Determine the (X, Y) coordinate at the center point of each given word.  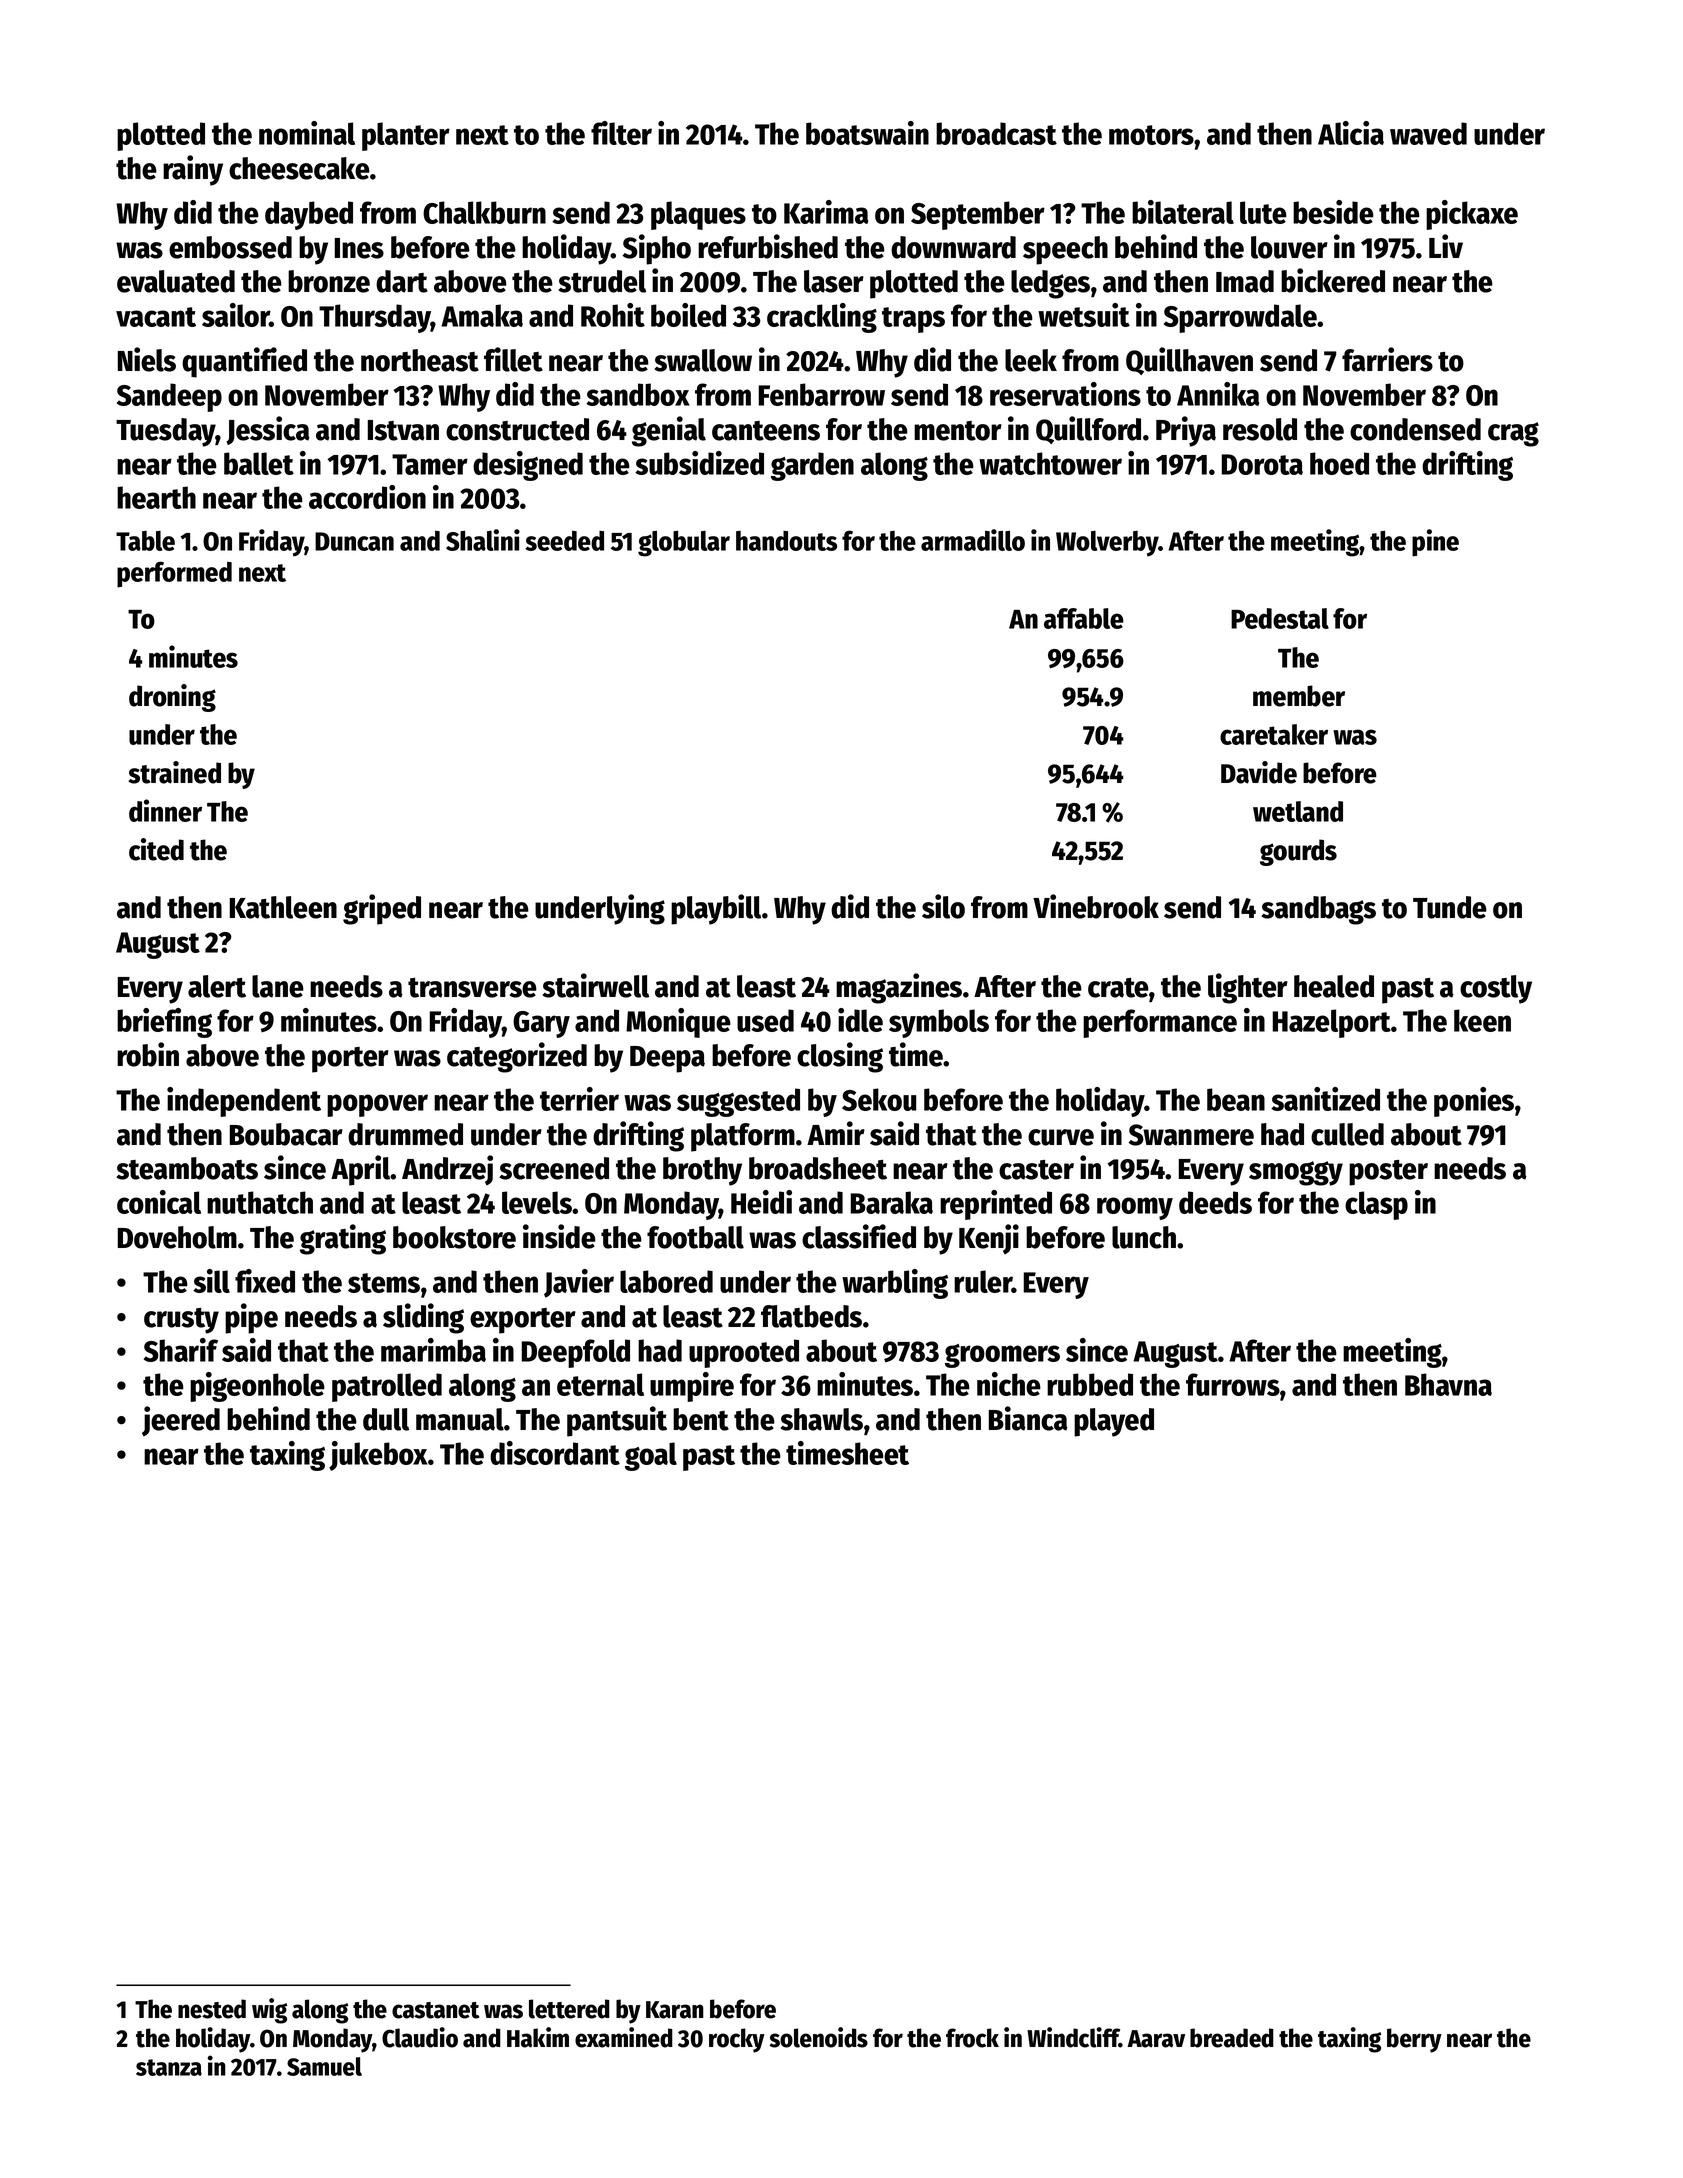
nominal (307, 133)
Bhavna (1448, 1384)
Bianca (1028, 1418)
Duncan (354, 541)
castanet (436, 2010)
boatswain (867, 133)
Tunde (1450, 907)
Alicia (1351, 133)
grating (343, 1239)
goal (651, 1456)
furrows (1233, 1384)
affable (1084, 618)
